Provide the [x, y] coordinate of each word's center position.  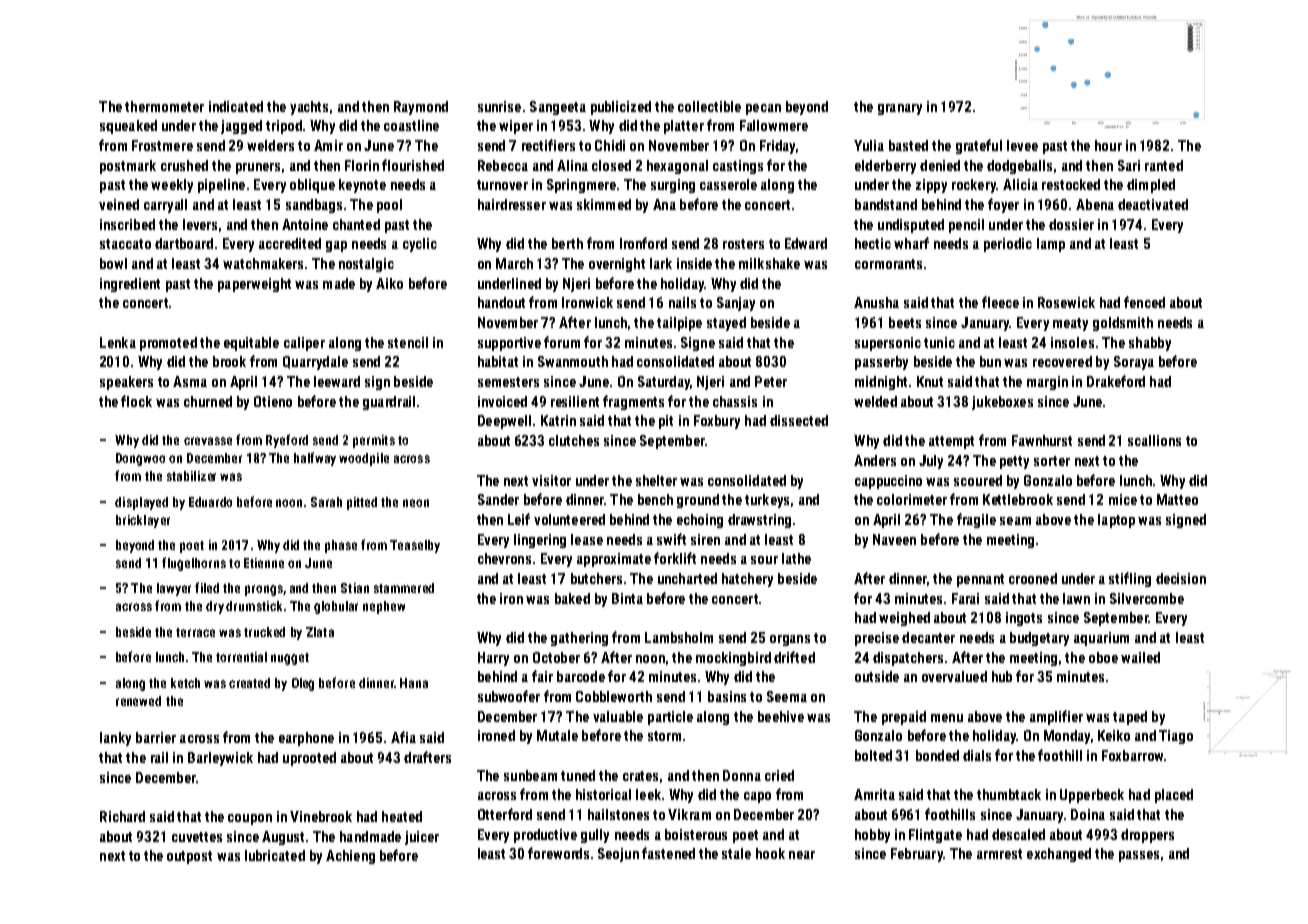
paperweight [254, 285]
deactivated [1153, 204]
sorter [1052, 461]
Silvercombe [1147, 598]
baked [572, 598]
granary [900, 109]
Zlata [320, 632]
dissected [799, 420]
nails [682, 302]
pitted [362, 503]
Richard [122, 816]
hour [1108, 145]
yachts [309, 108]
